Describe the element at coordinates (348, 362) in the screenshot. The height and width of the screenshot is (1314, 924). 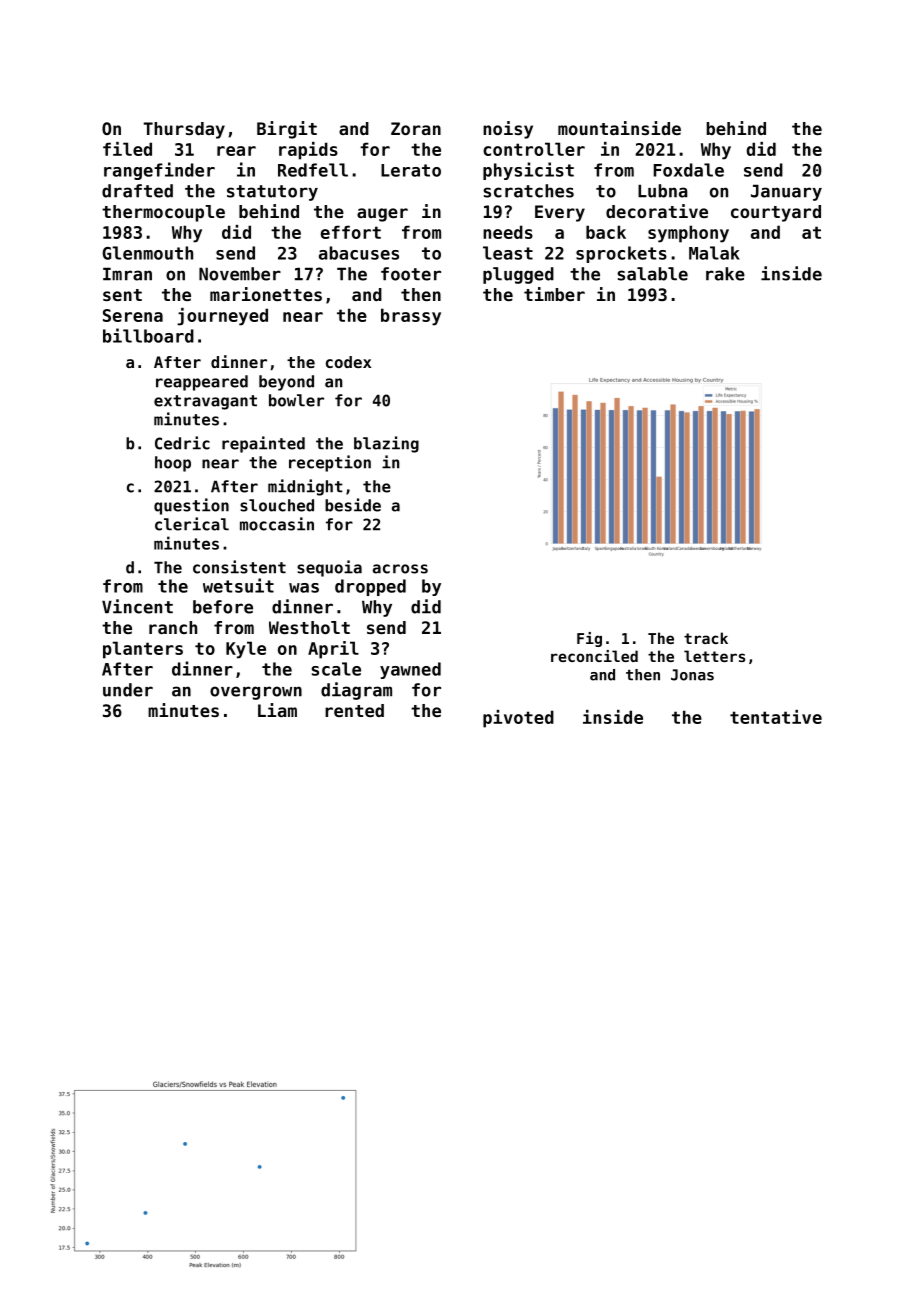
I see `codex` at that location.
